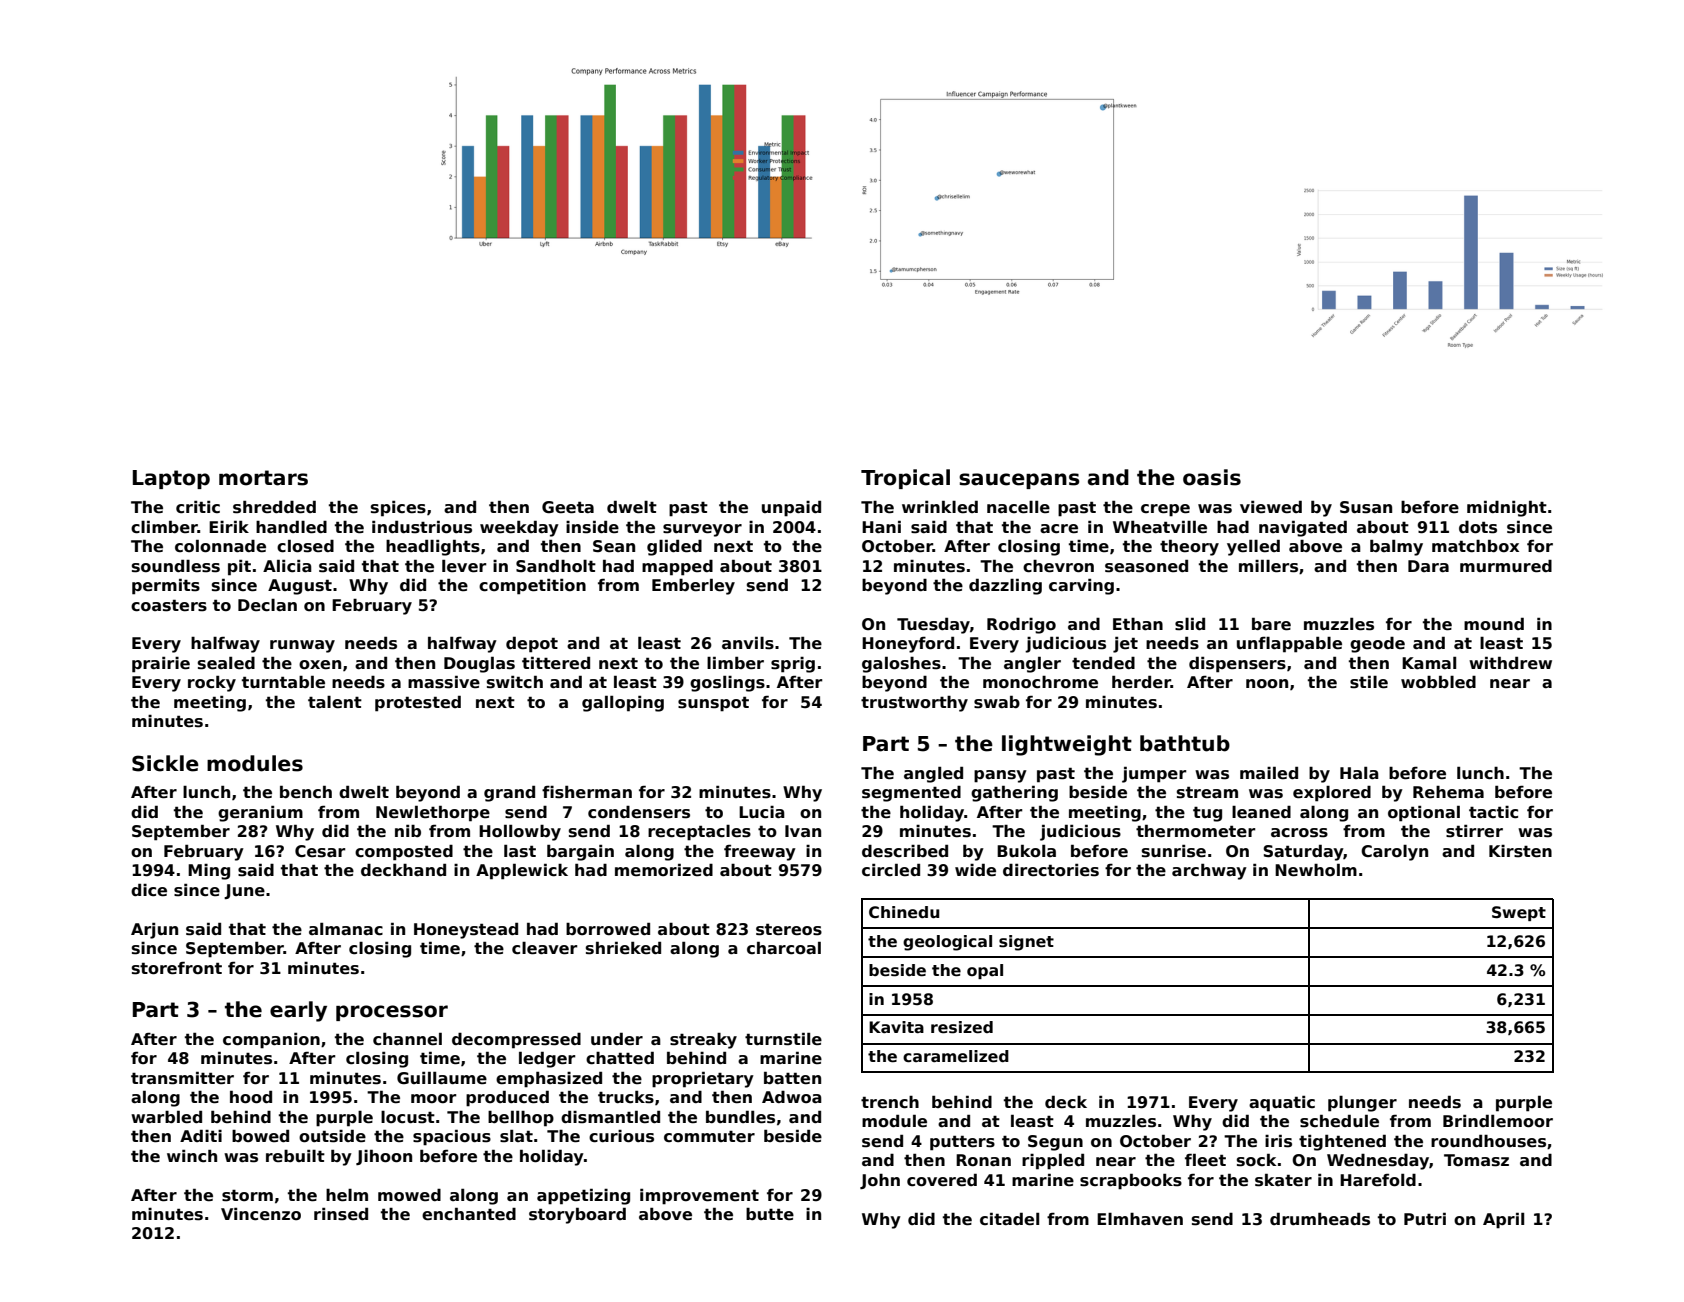 Image resolution: width=1684 pixels, height=1302 pixels. Describe the element at coordinates (247, 1196) in the screenshot. I see `storm` at that location.
